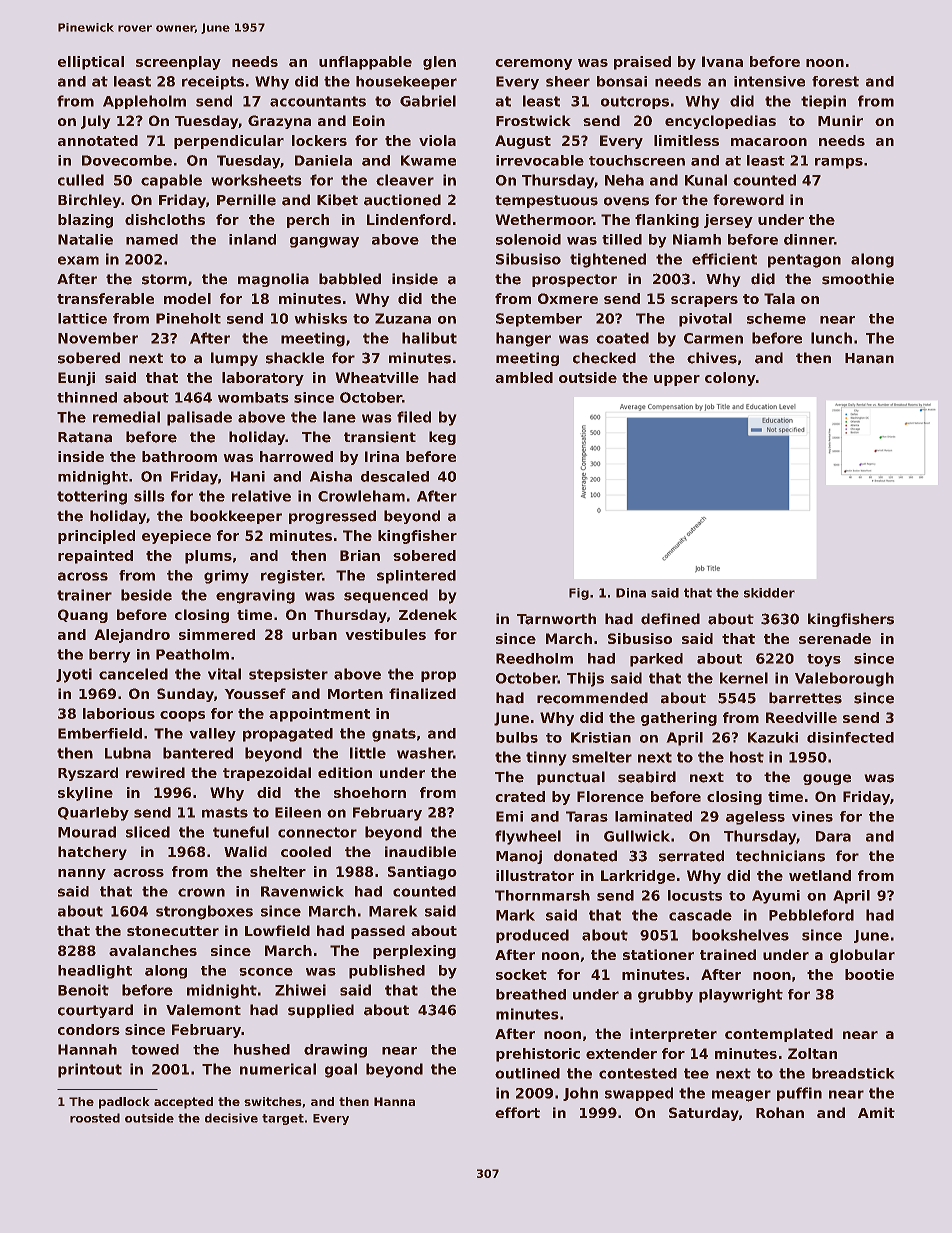  What do you see at coordinates (712, 358) in the screenshot?
I see `chives` at bounding box center [712, 358].
